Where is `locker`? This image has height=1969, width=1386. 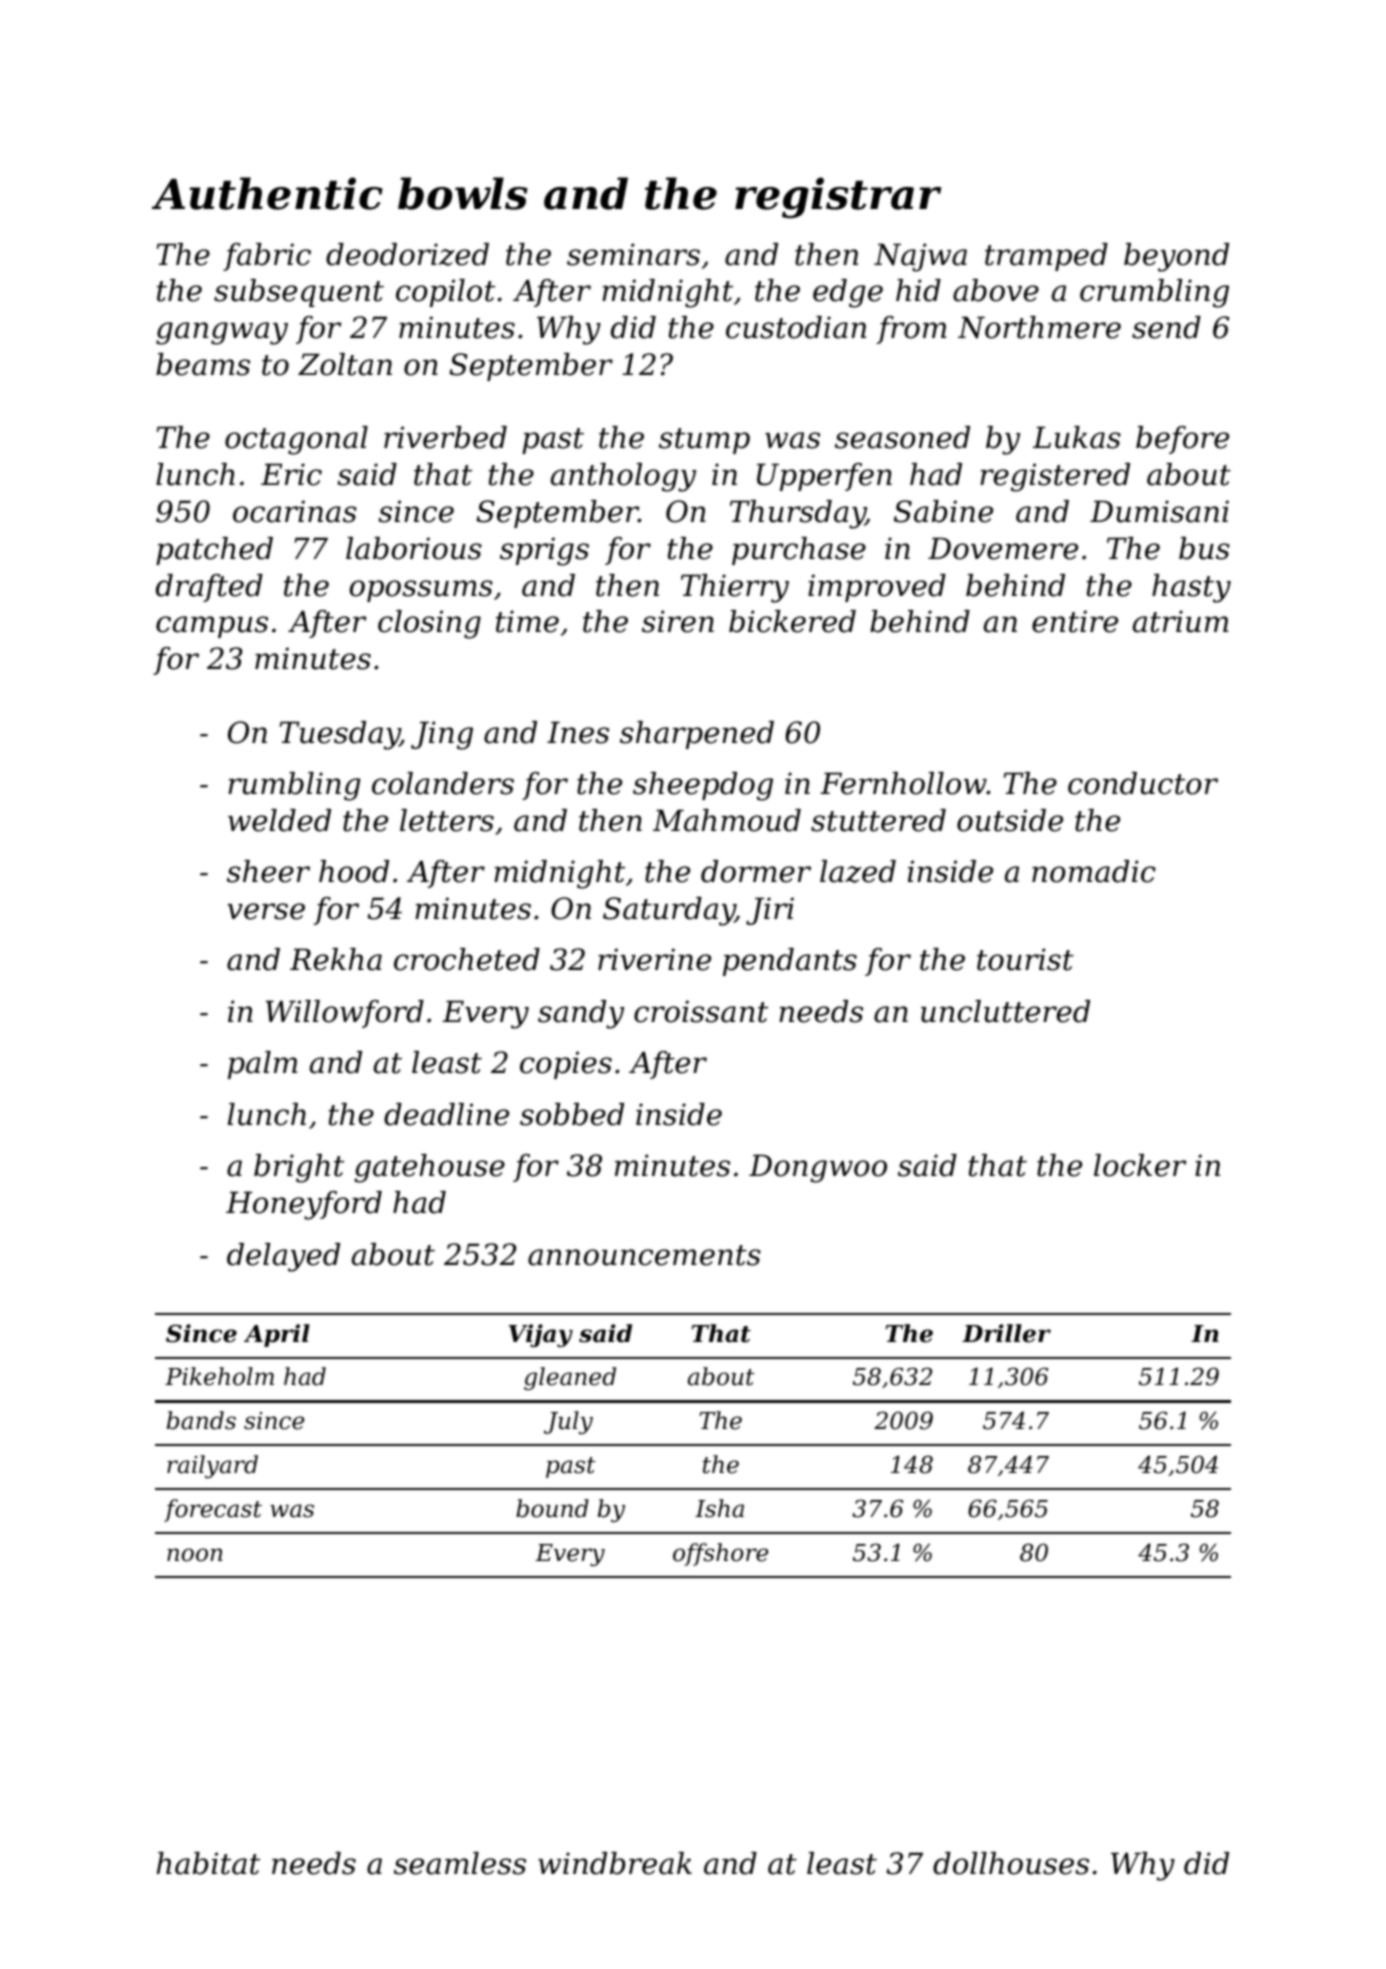
locker is located at coordinates (1140, 1165).
